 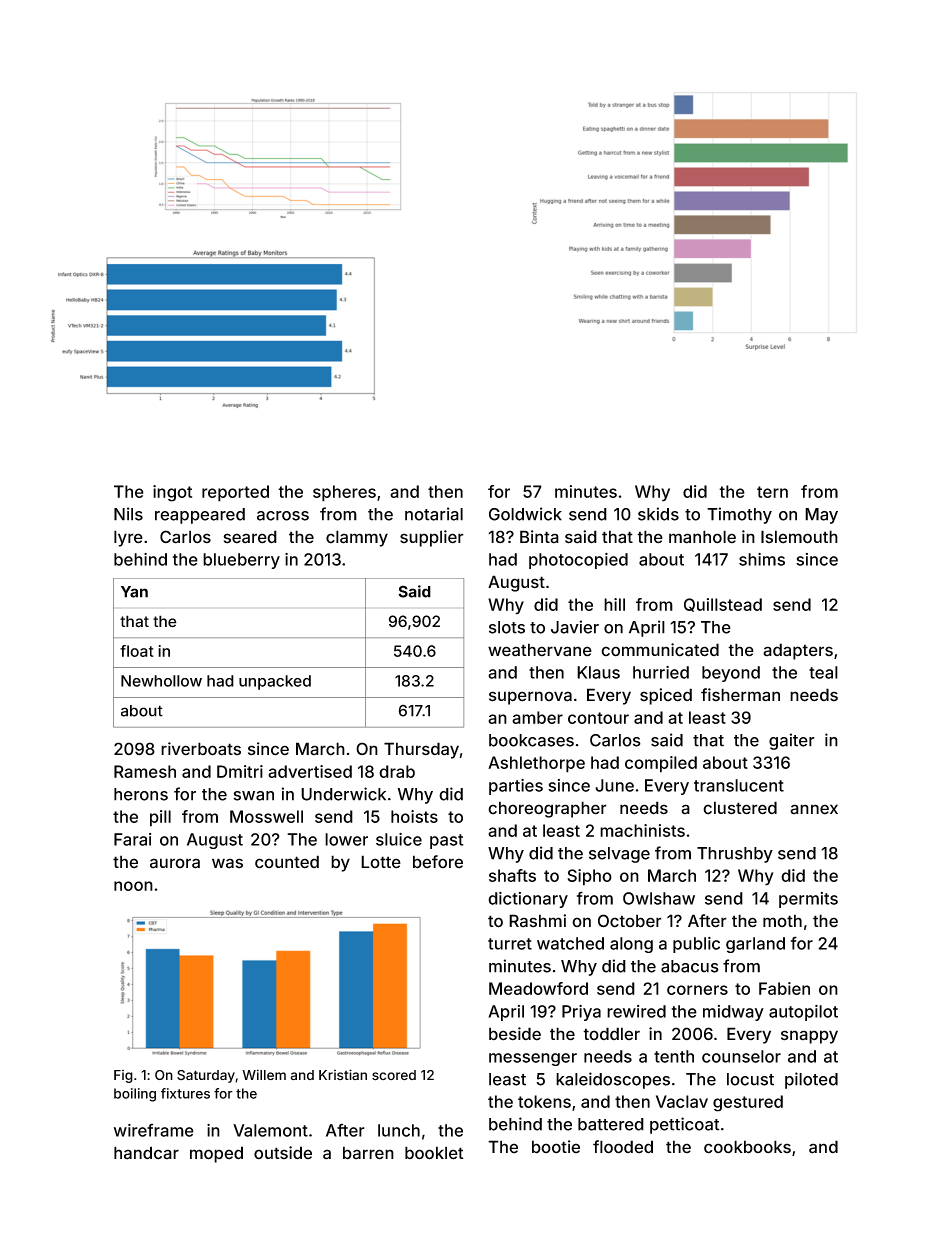 I want to click on tern, so click(x=772, y=492).
